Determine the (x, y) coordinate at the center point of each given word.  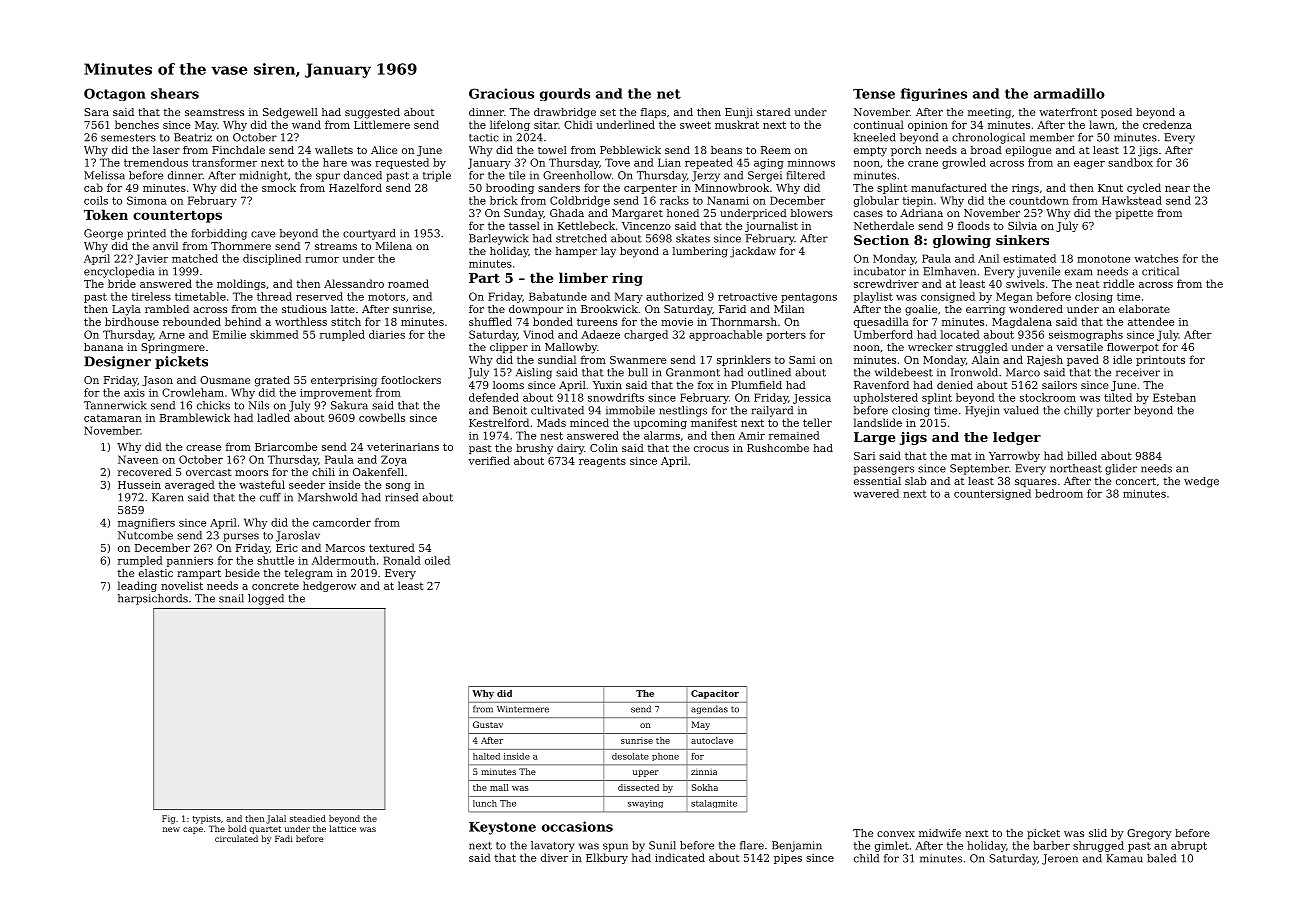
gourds (565, 94)
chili (323, 472)
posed (1116, 113)
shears (175, 93)
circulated (236, 838)
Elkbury (607, 858)
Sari (864, 456)
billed (1082, 455)
